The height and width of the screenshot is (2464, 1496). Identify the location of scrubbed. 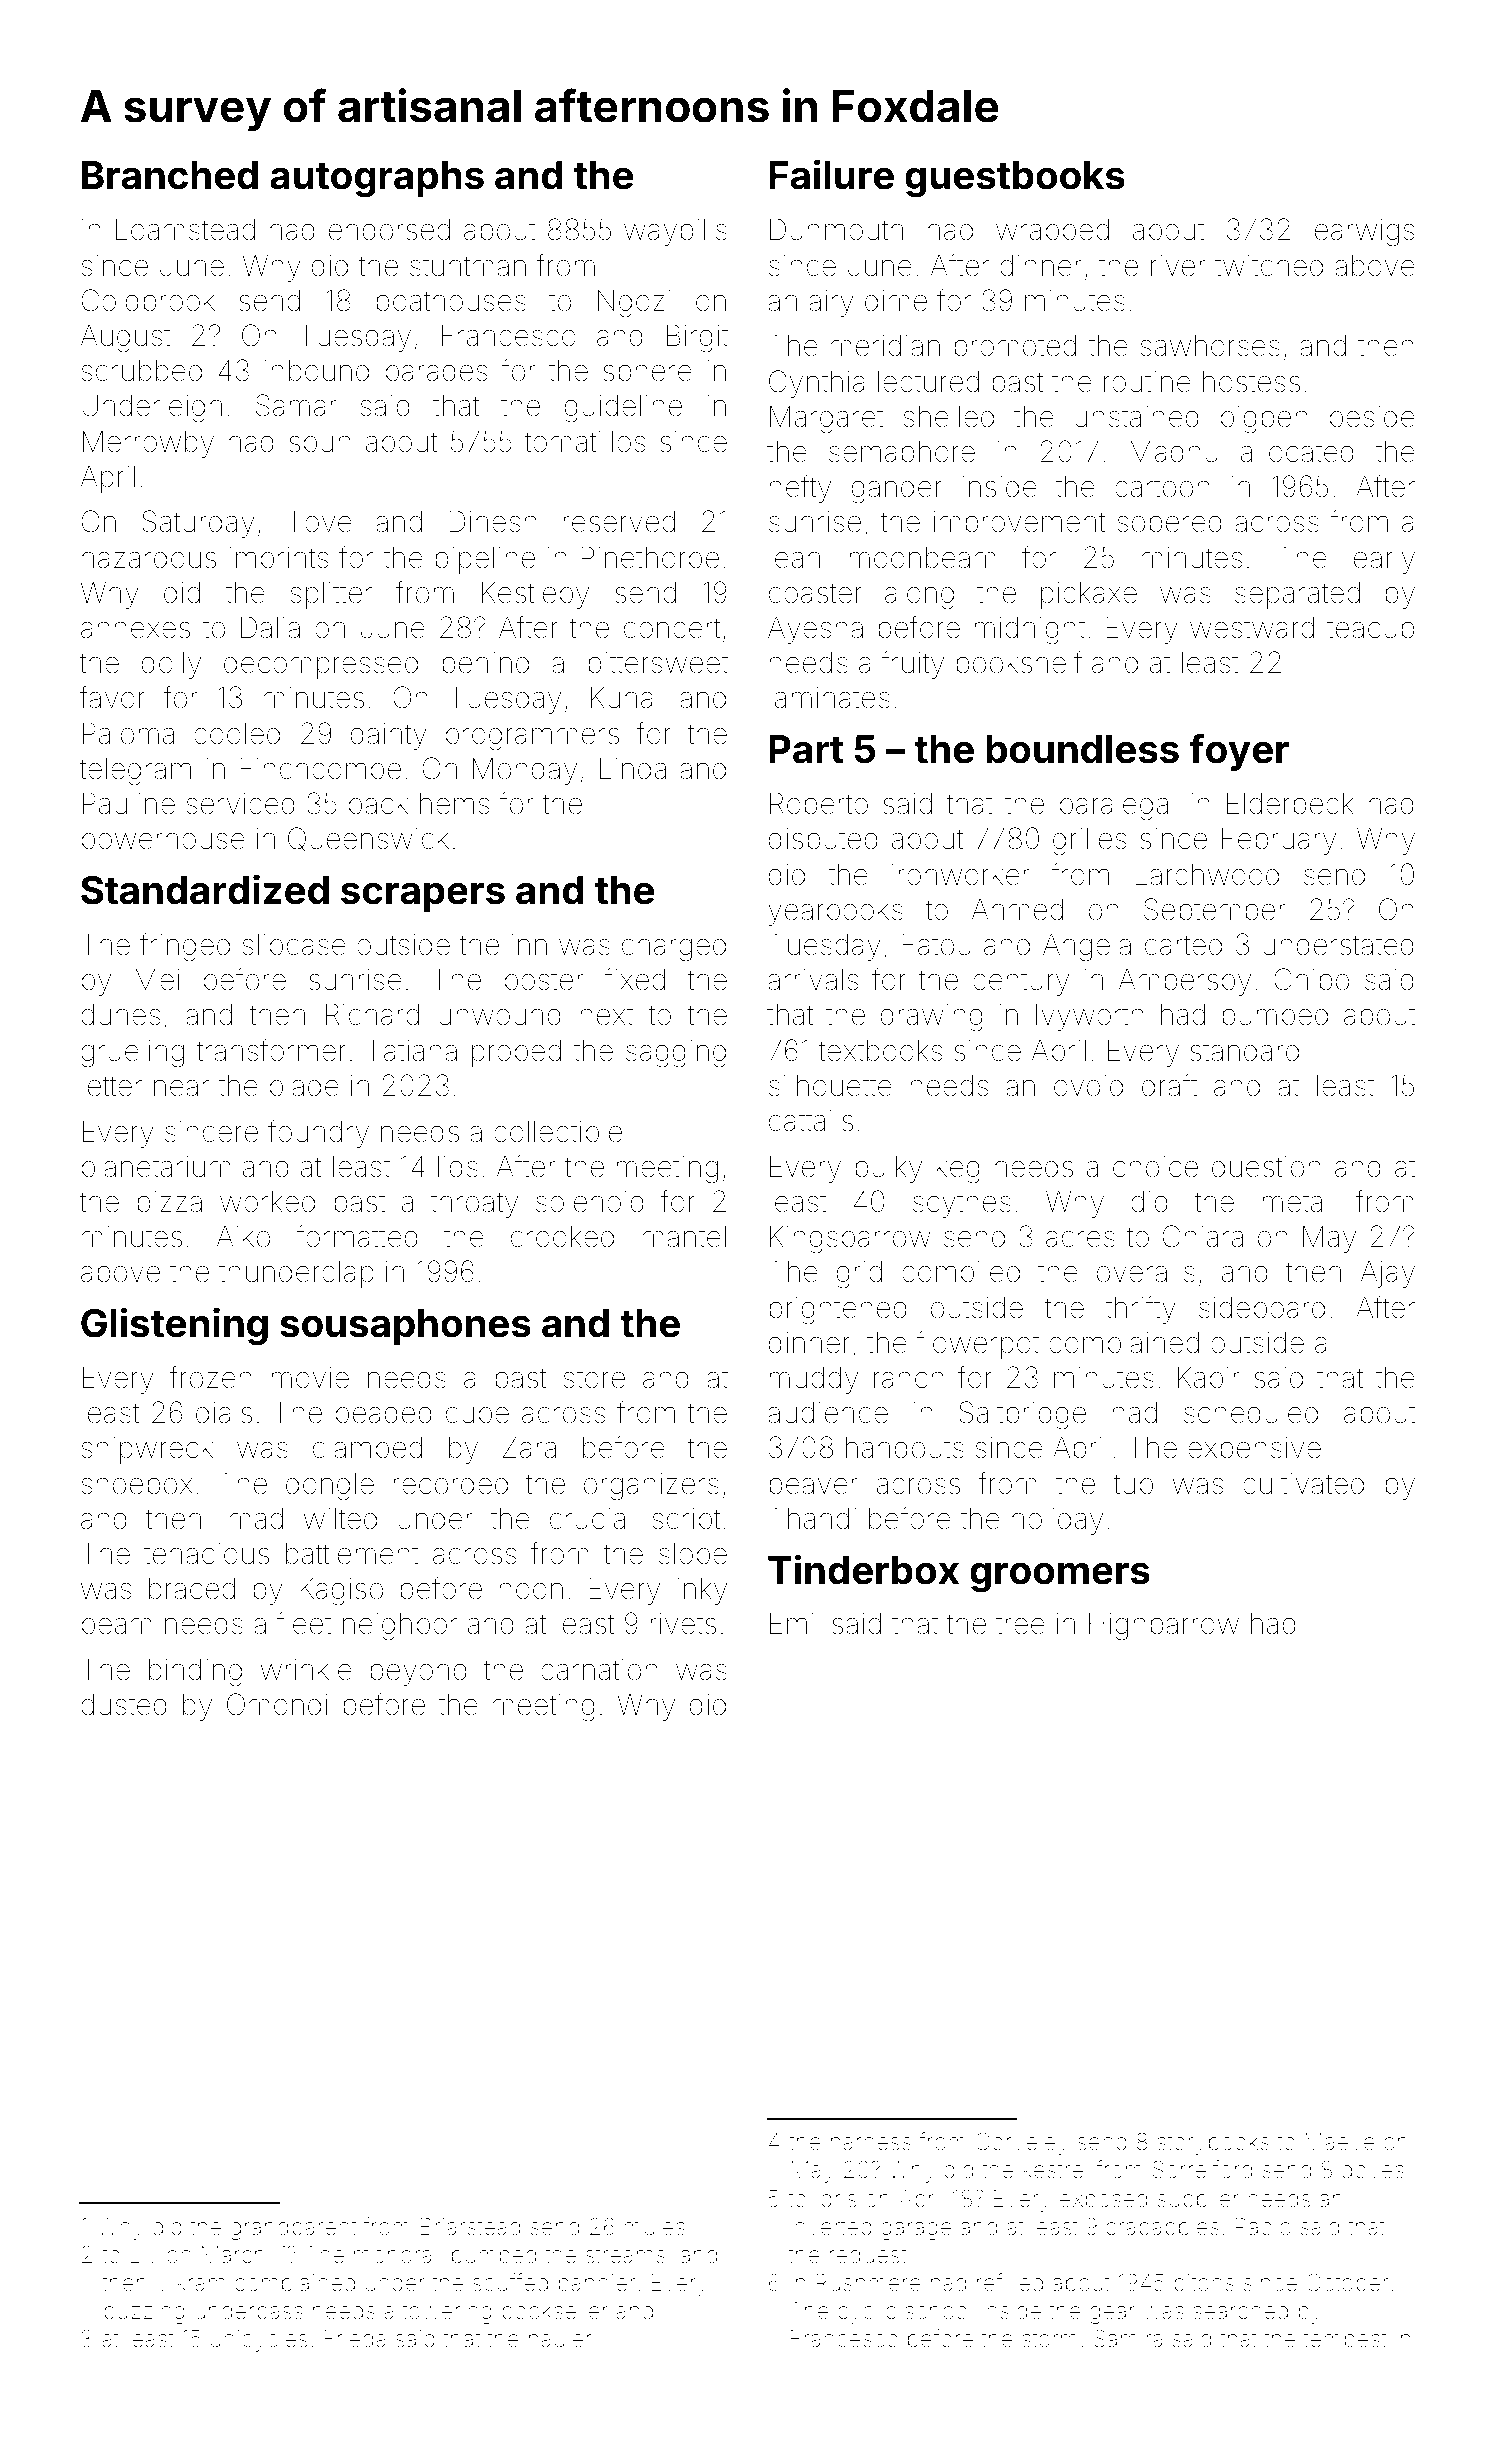
(141, 371).
